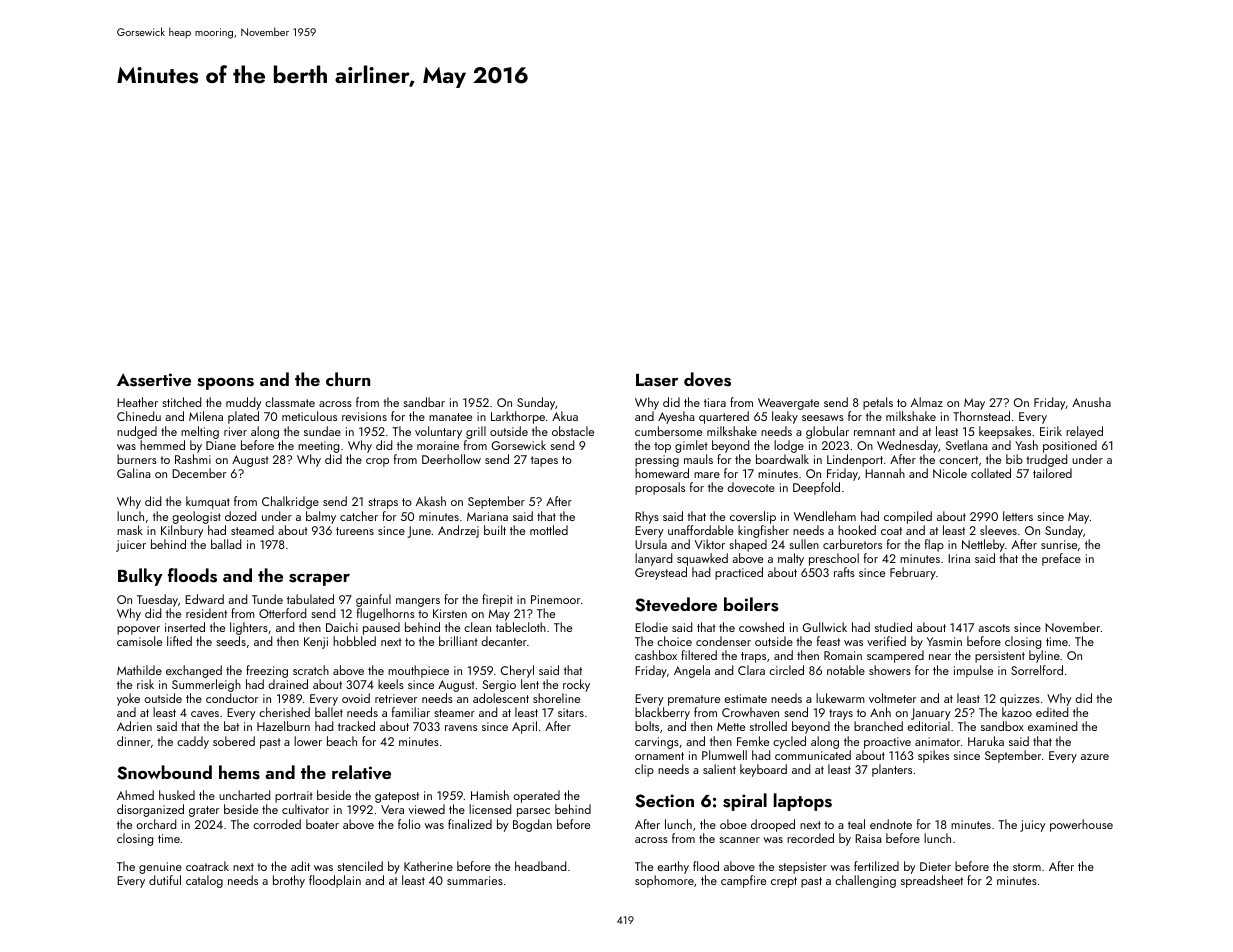  What do you see at coordinates (673, 867) in the screenshot?
I see `earthy` at bounding box center [673, 867].
